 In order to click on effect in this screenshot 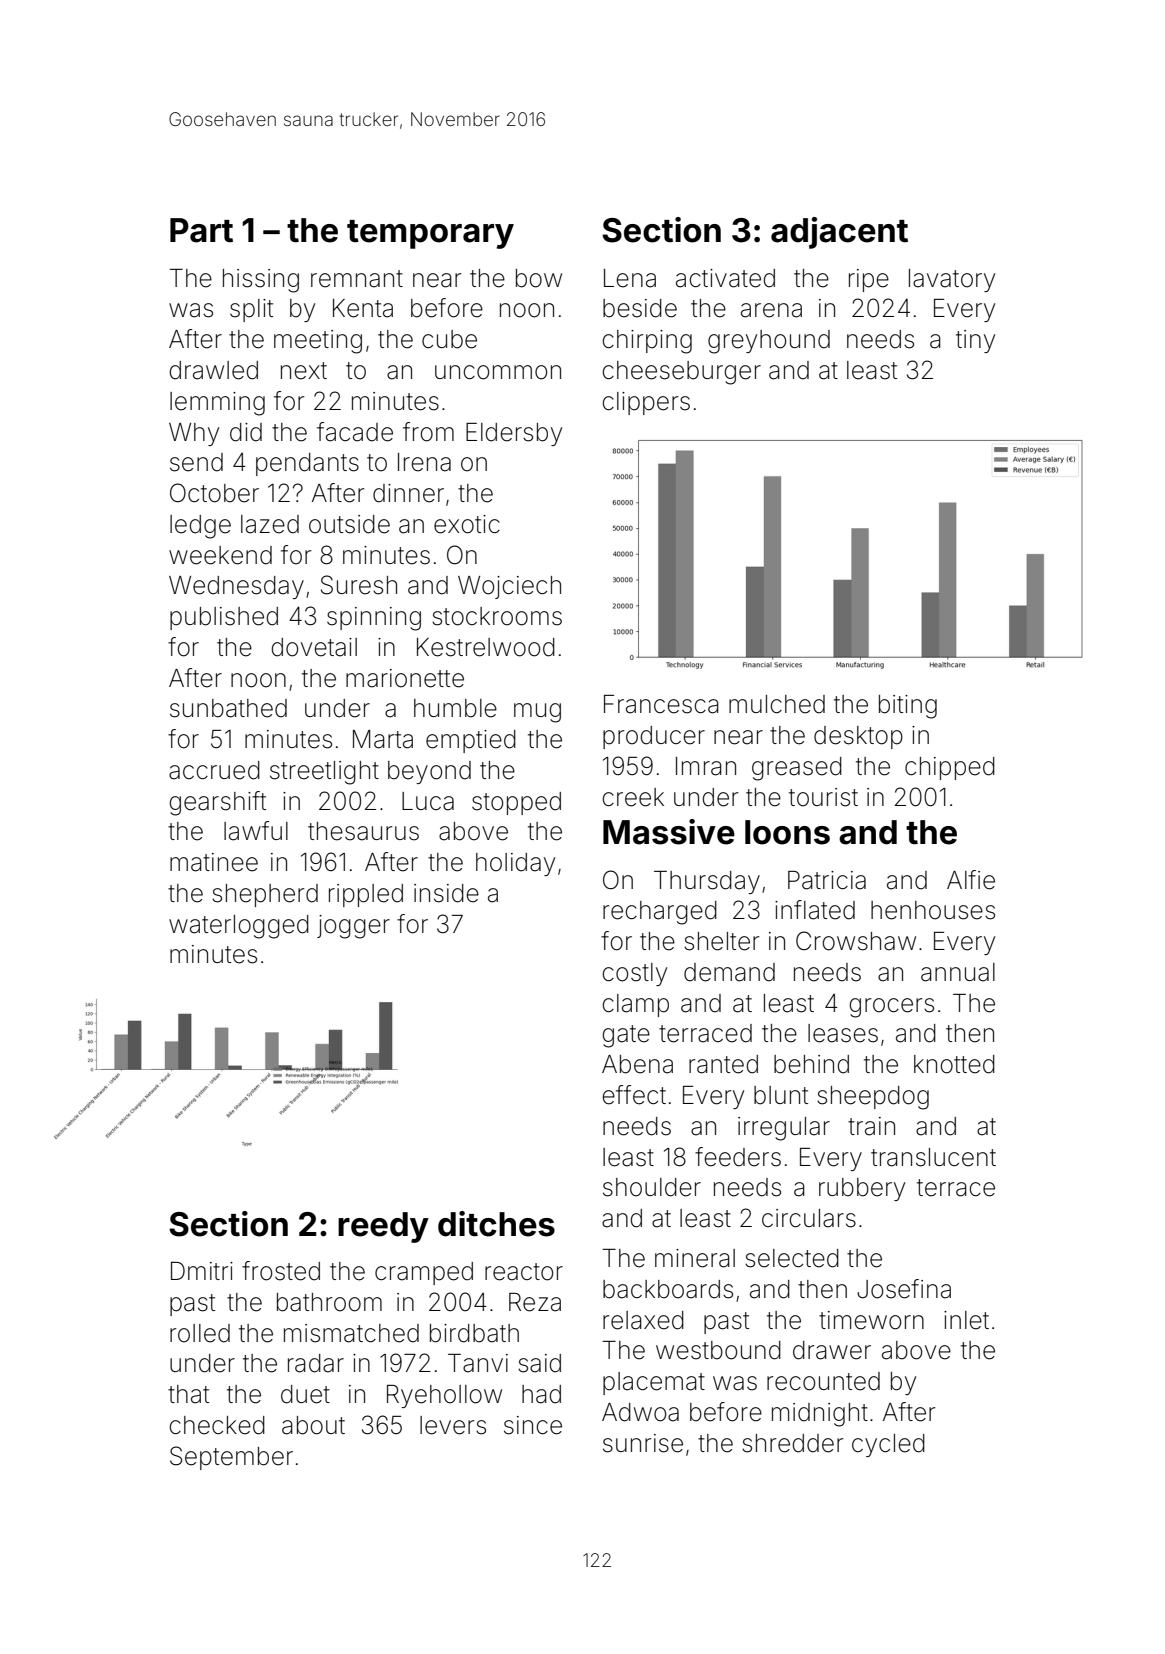, I will do `click(634, 1095)`.
